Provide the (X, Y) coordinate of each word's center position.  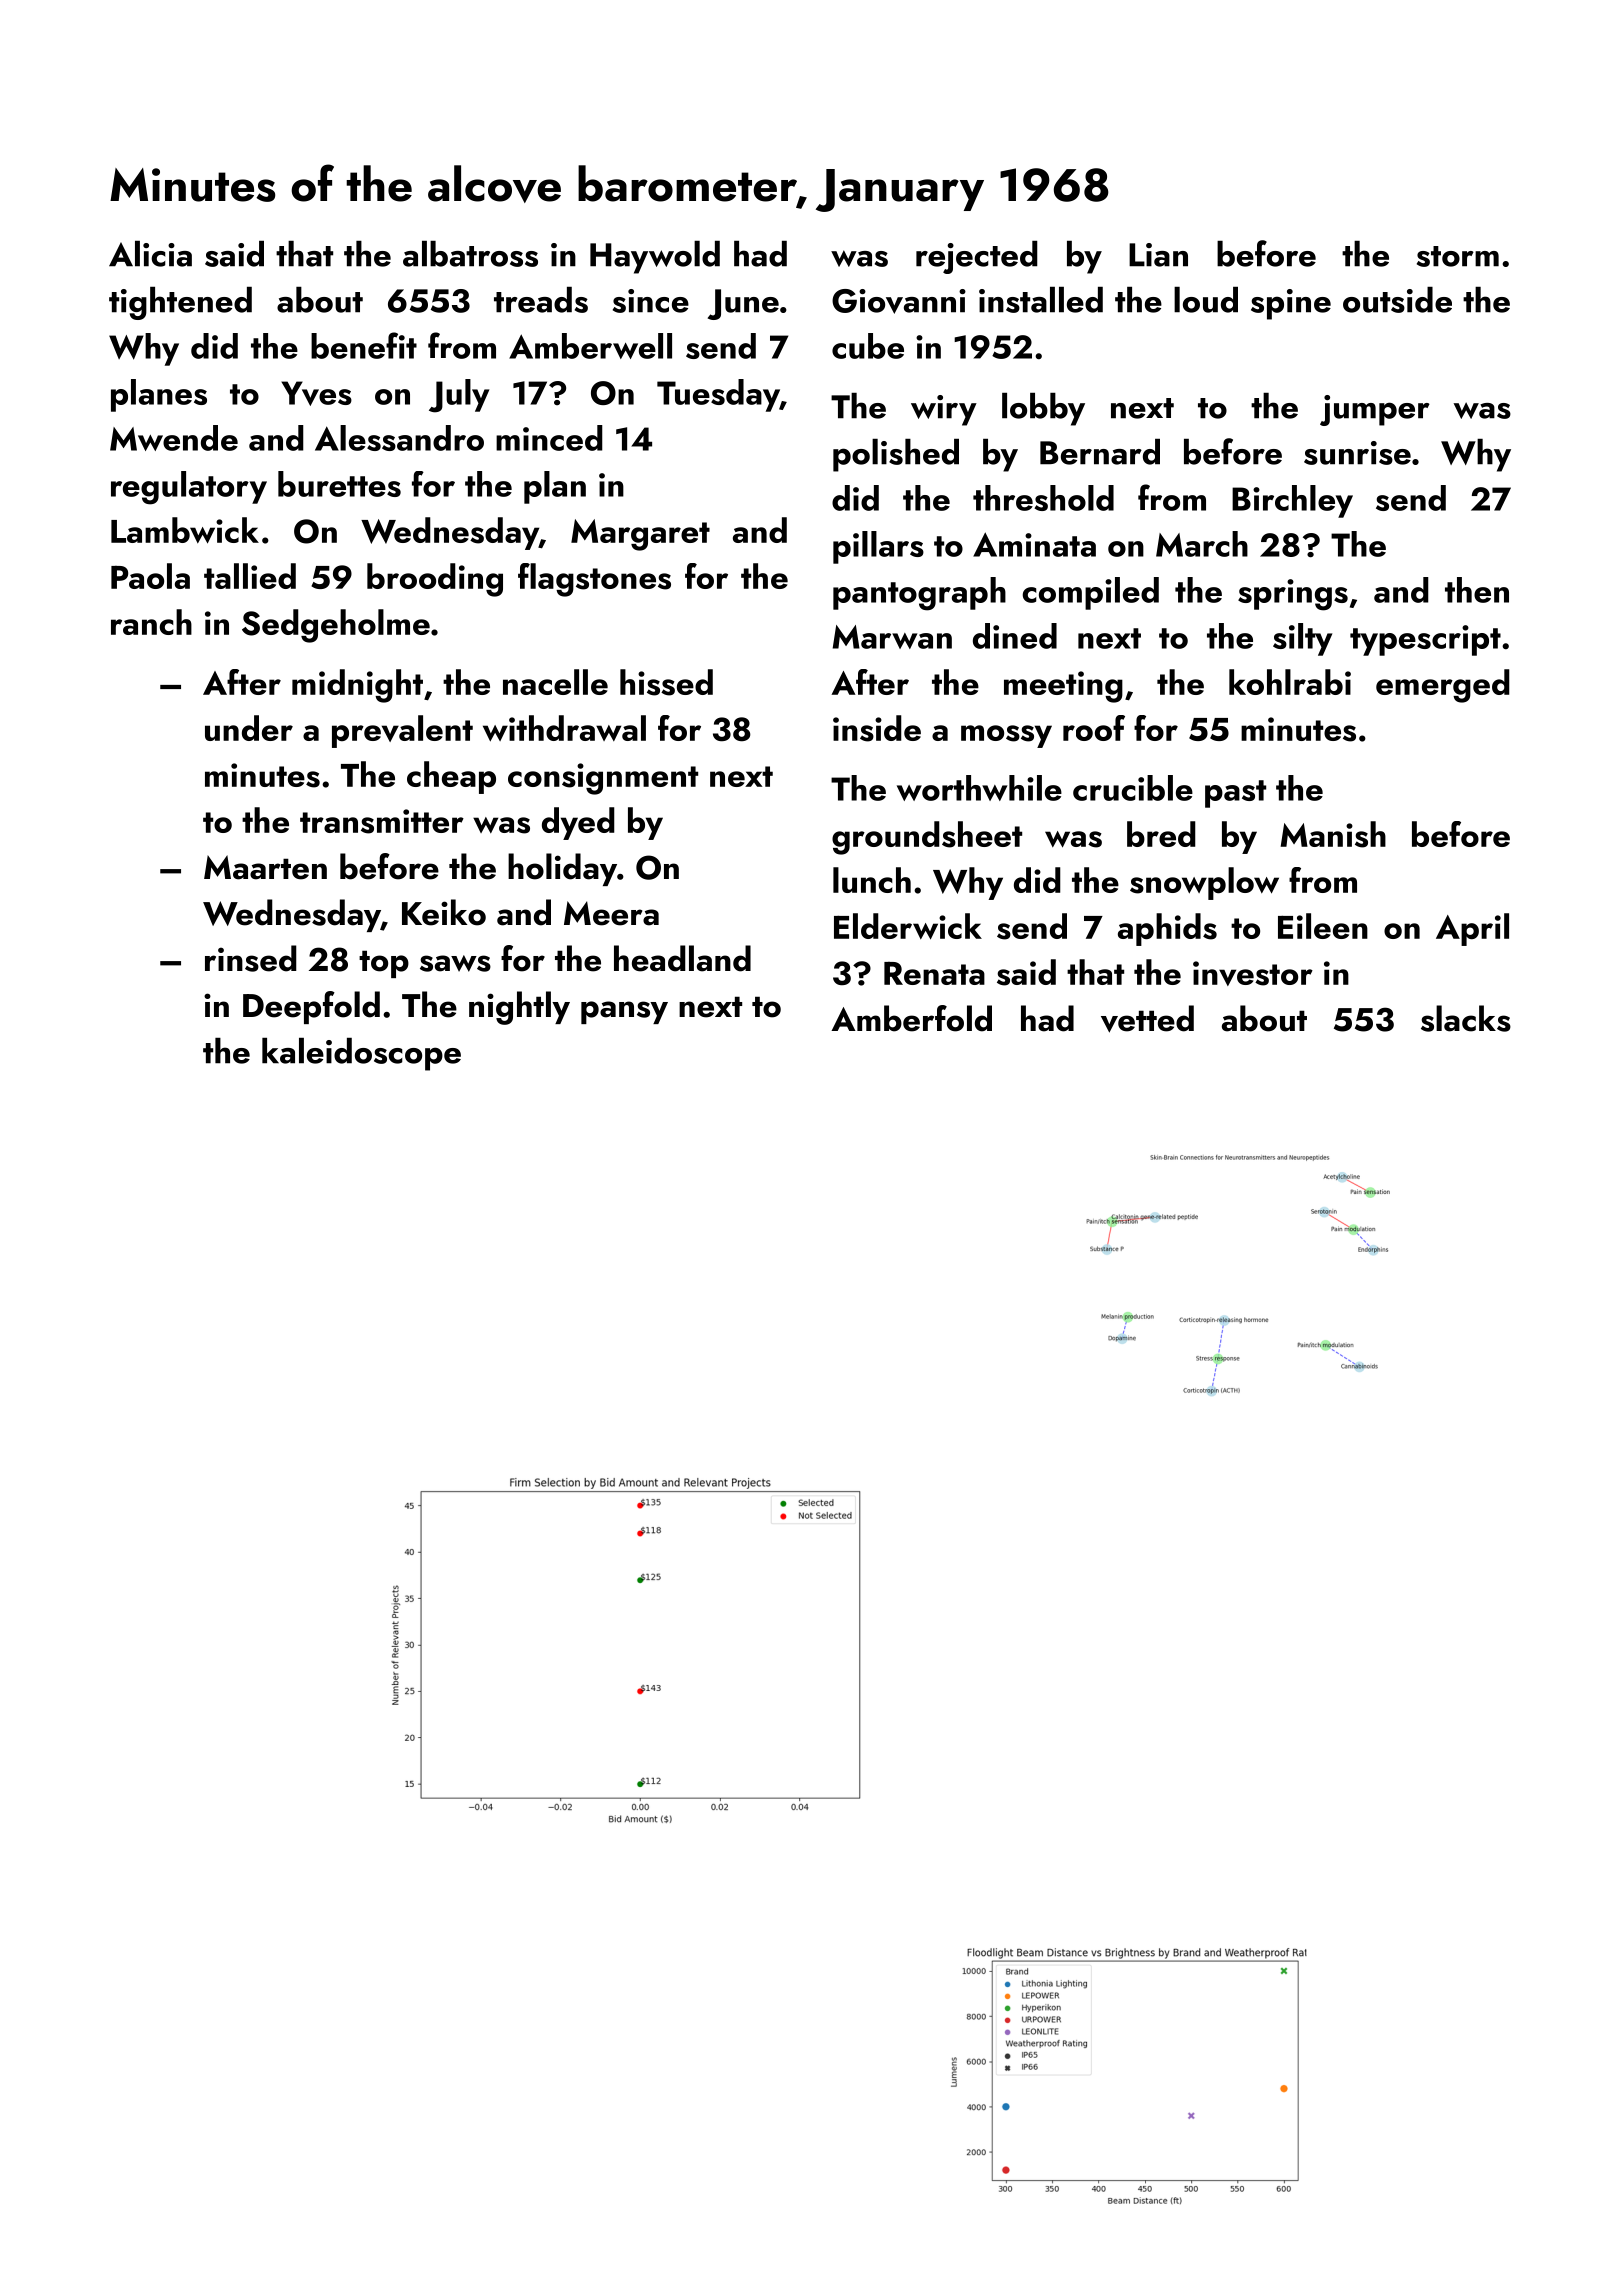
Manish (1333, 834)
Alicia (150, 254)
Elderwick (908, 926)
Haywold (655, 257)
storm (1458, 256)
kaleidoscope (361, 1054)
